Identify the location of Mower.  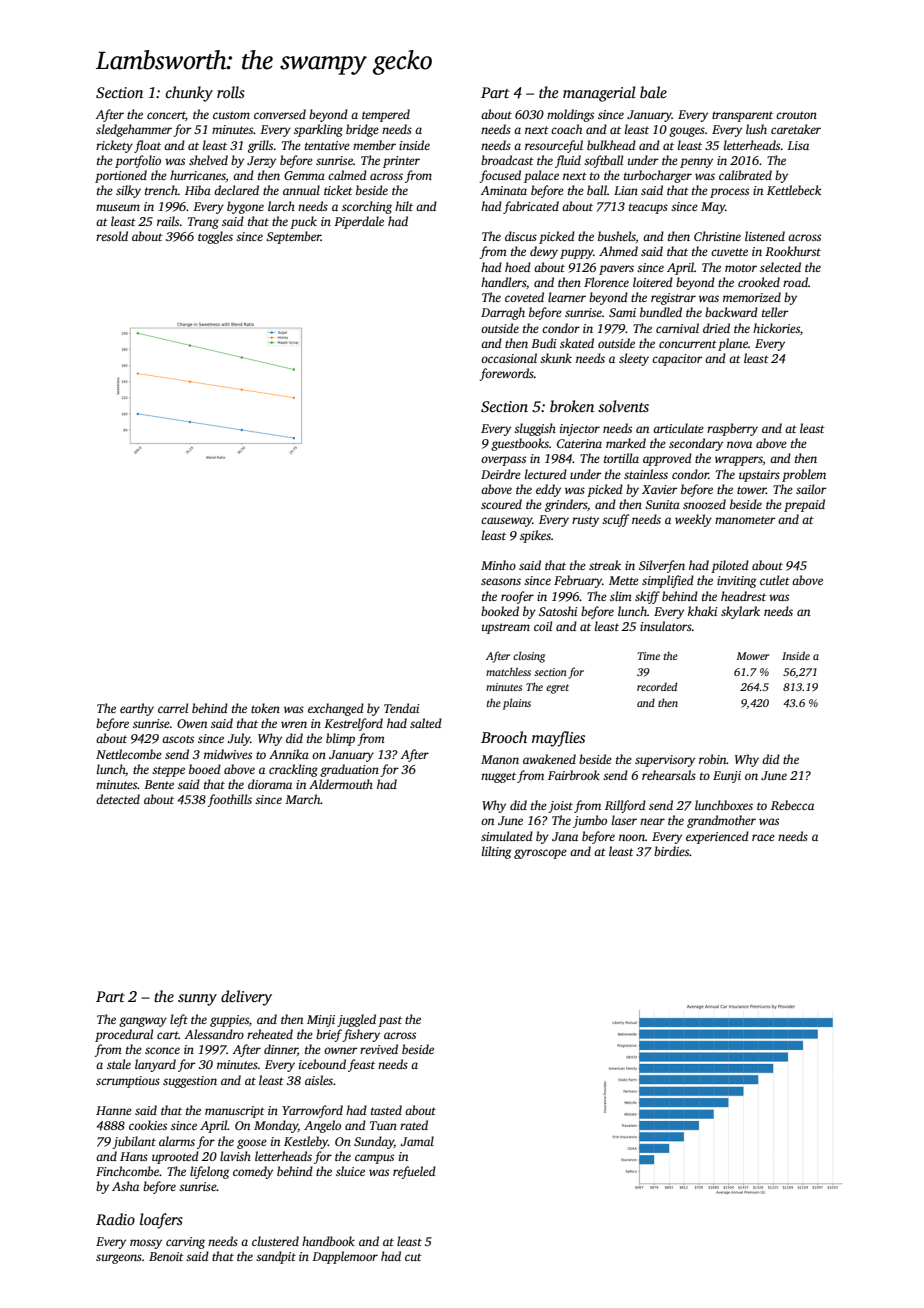
(752, 656).
